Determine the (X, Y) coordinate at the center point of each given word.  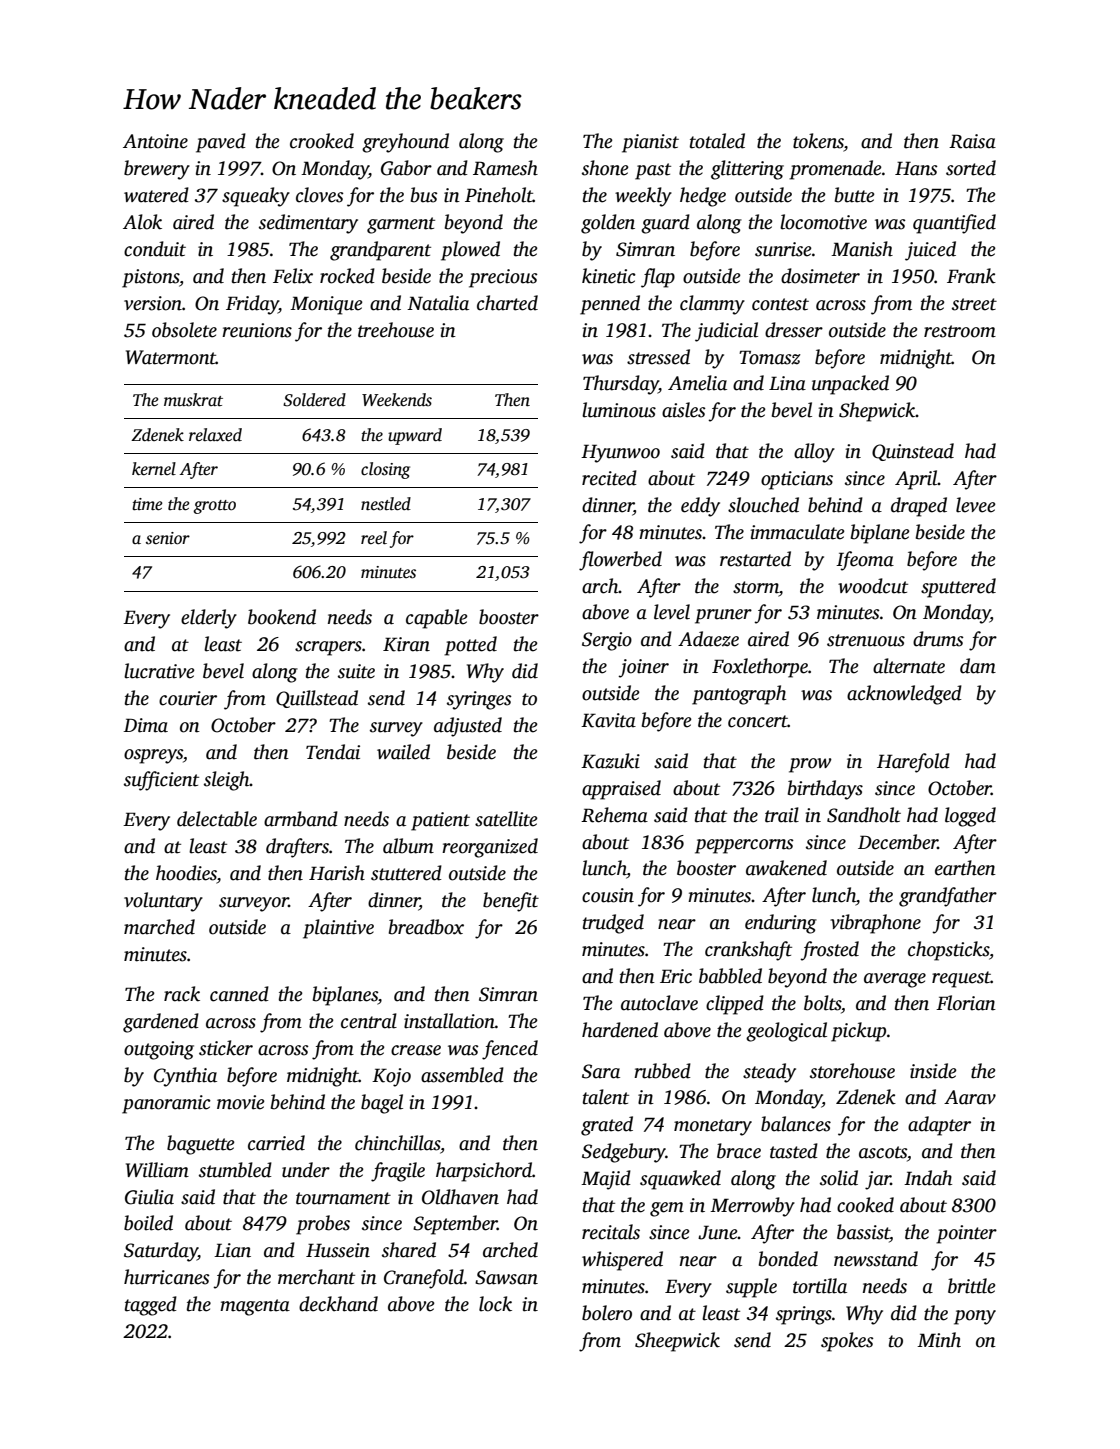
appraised (621, 790)
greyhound (405, 143)
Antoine (155, 141)
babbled (730, 976)
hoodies (186, 873)
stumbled (235, 1170)
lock (495, 1304)
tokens (818, 141)
